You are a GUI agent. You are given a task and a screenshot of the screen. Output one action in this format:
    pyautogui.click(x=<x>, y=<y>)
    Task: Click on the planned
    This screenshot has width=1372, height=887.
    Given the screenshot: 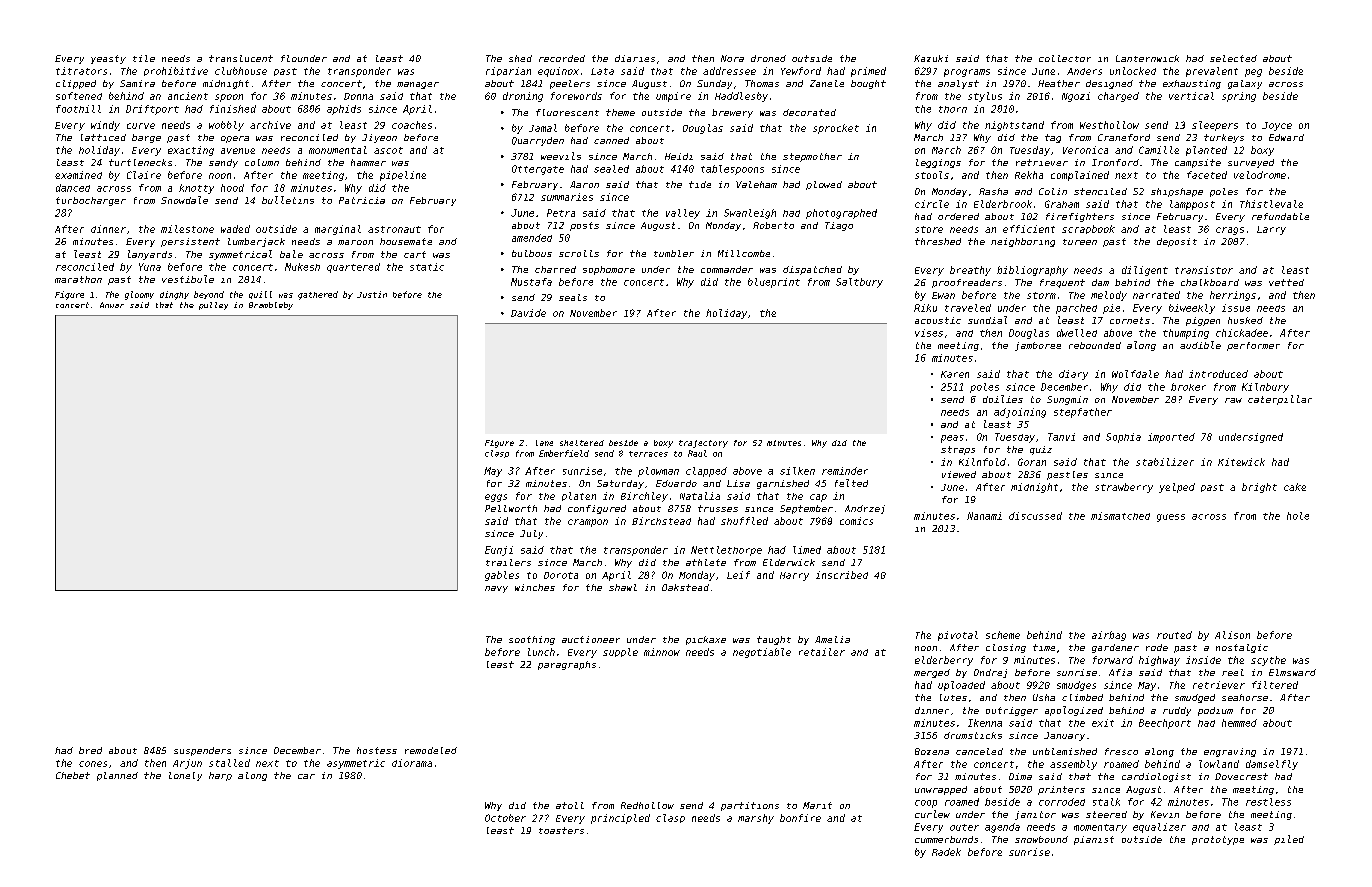 What is the action you would take?
    pyautogui.click(x=117, y=776)
